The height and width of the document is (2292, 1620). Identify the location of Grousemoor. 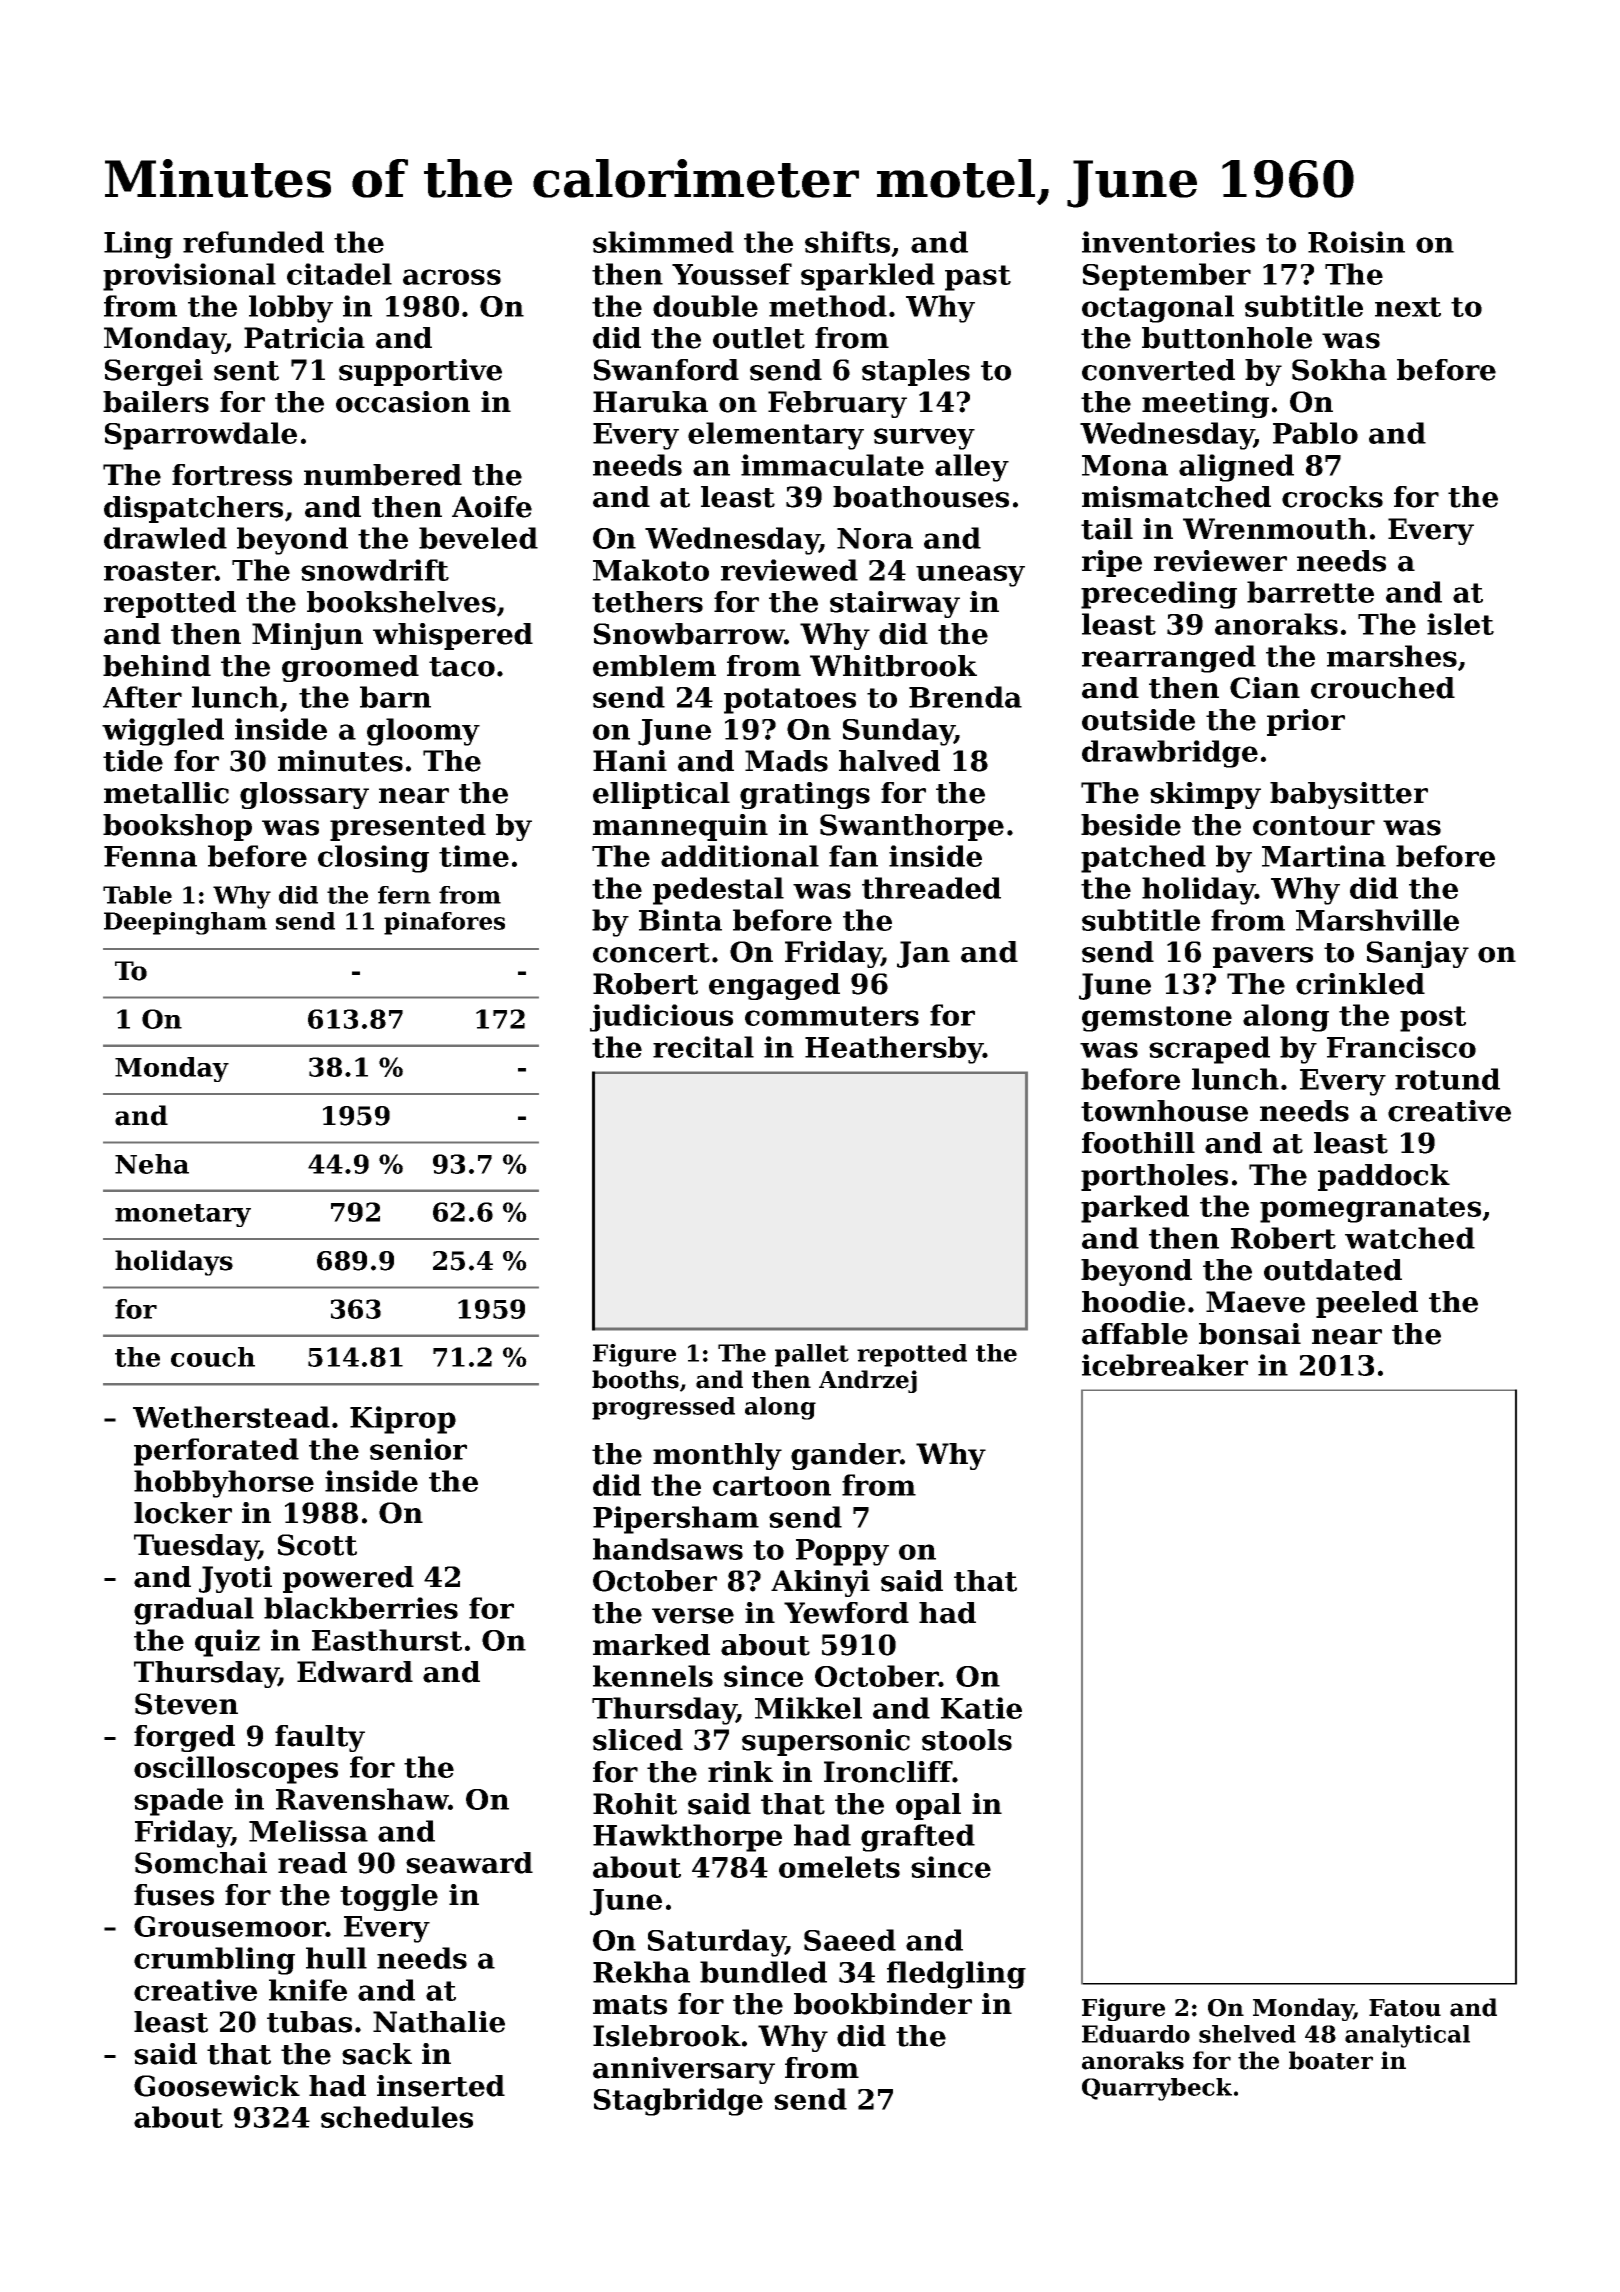
(230, 1926).
